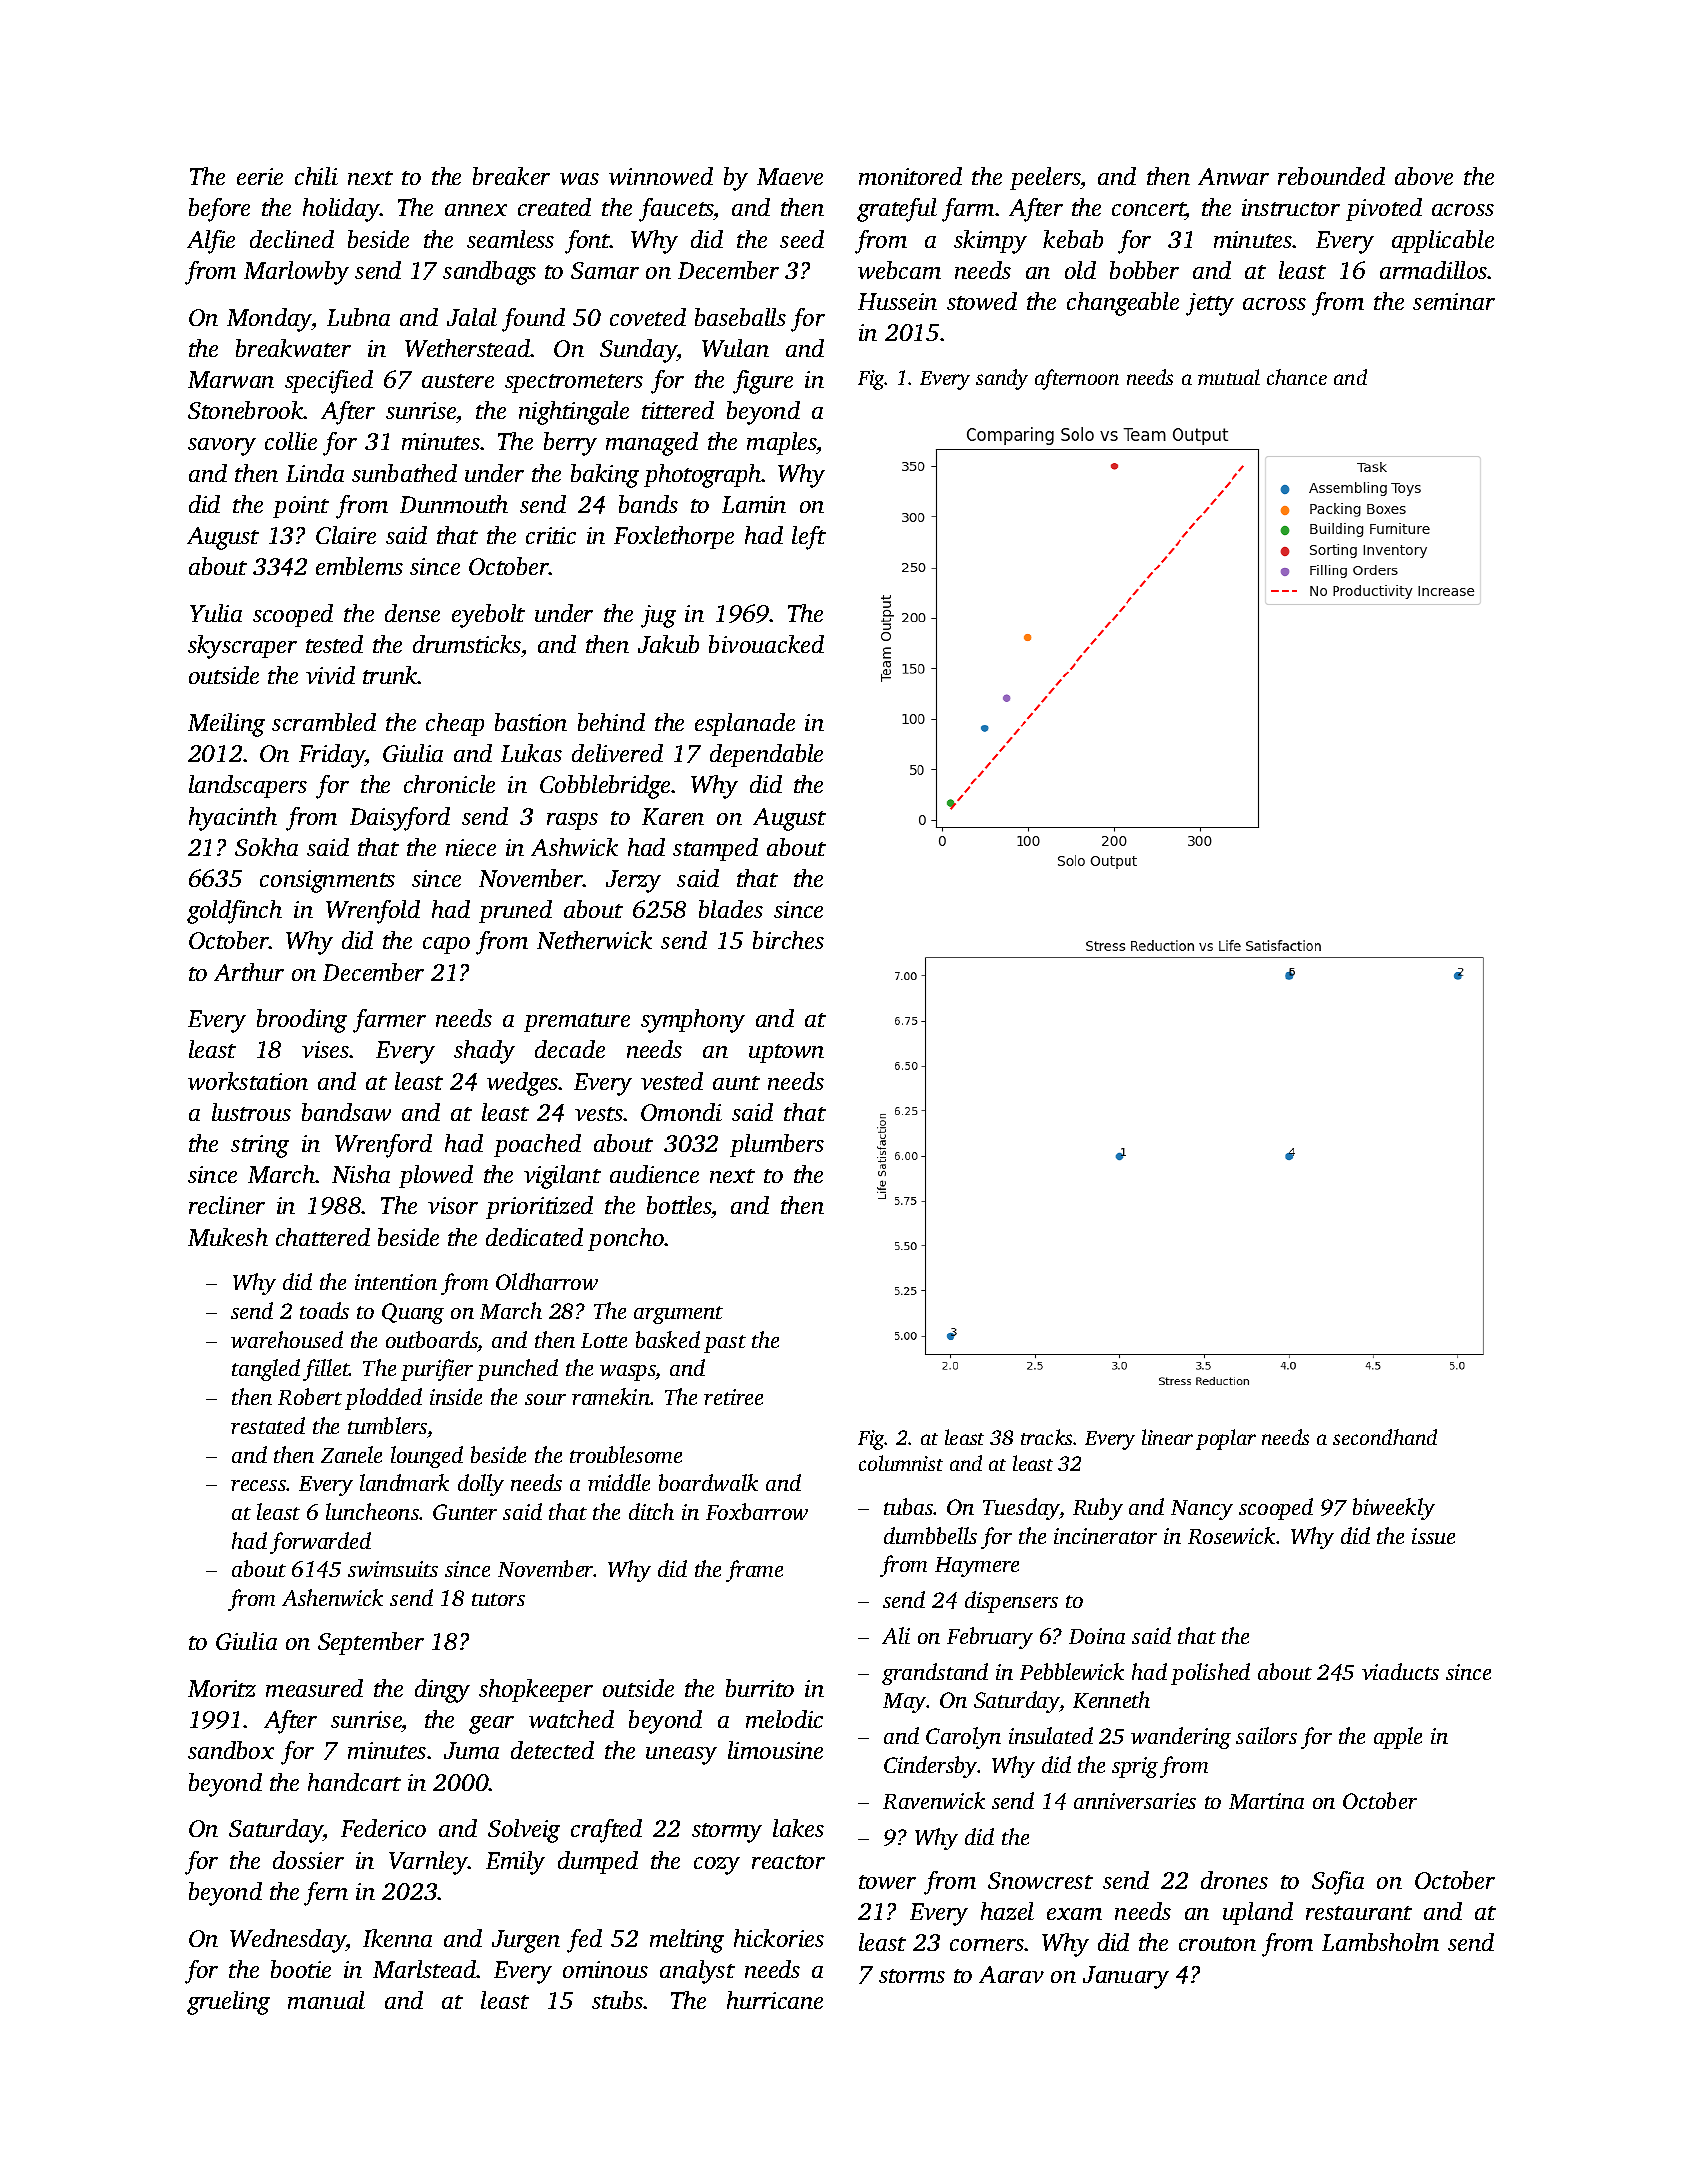 The height and width of the screenshot is (2178, 1683). I want to click on Ravenwick, so click(934, 1800).
